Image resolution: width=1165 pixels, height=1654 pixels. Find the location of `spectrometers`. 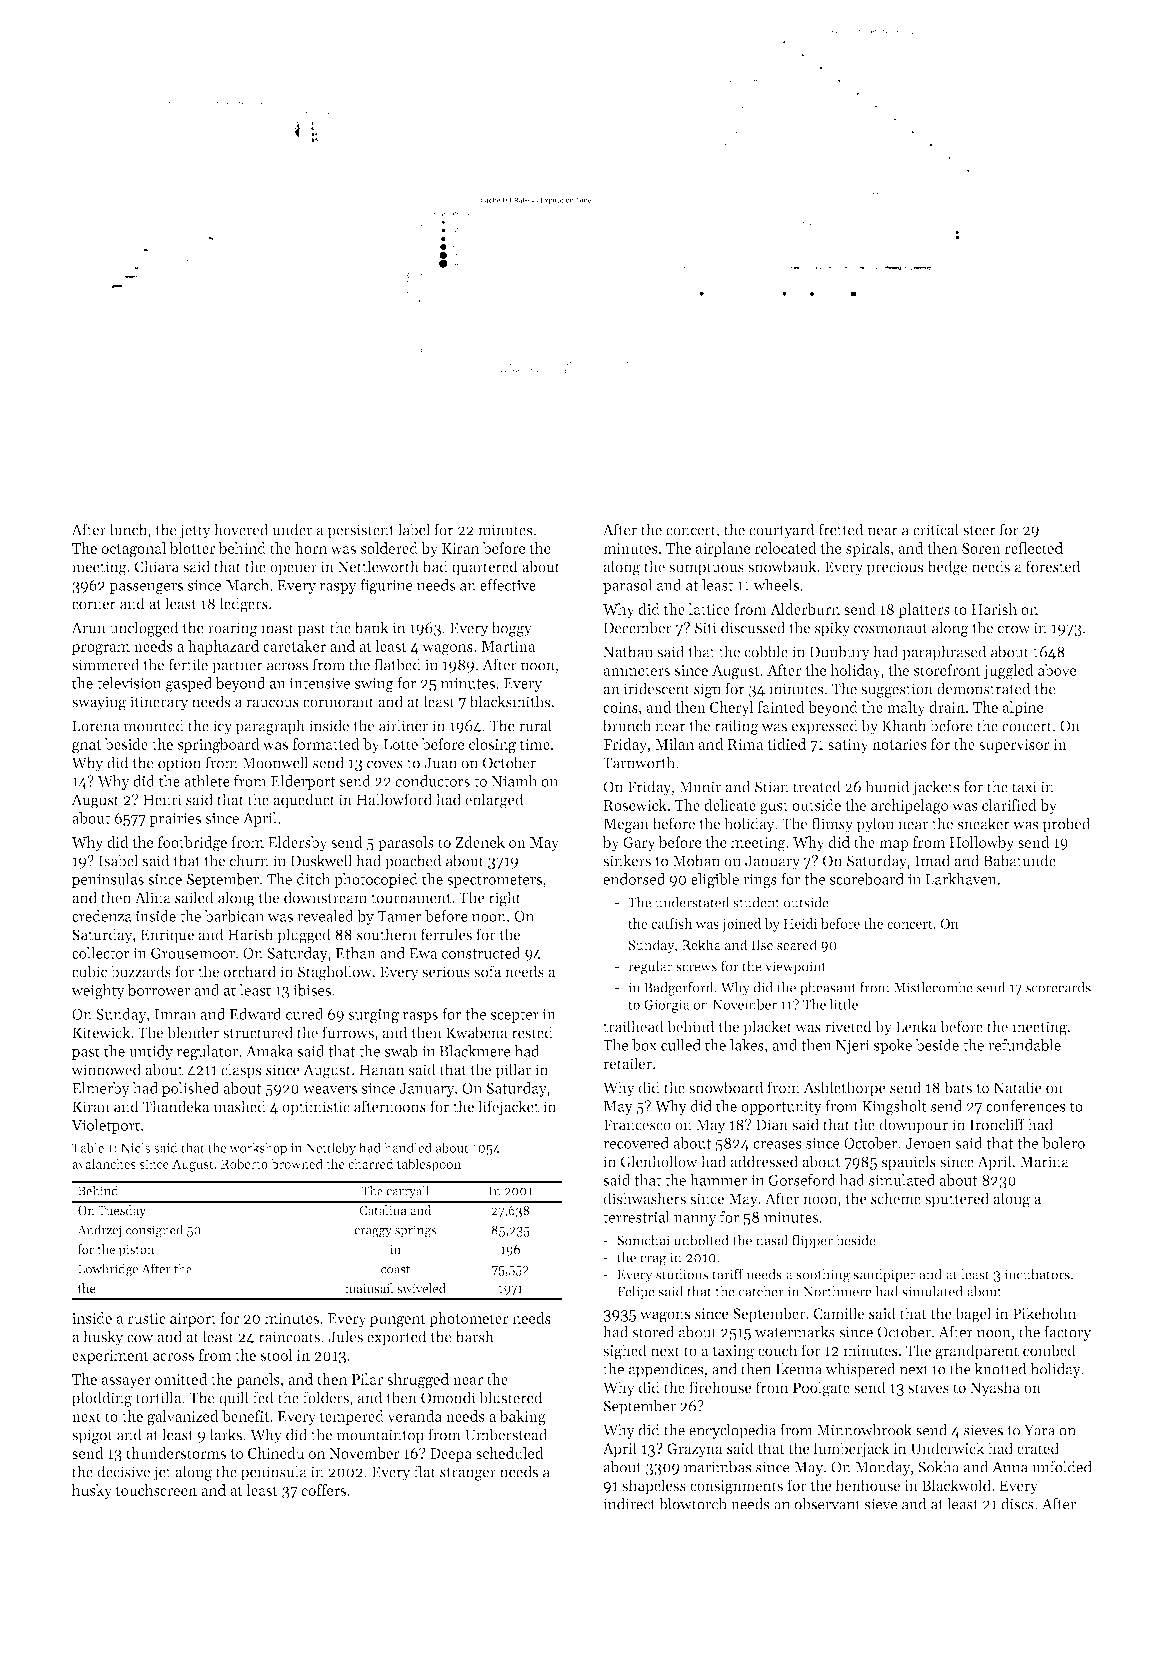

spectrometers is located at coordinates (494, 881).
